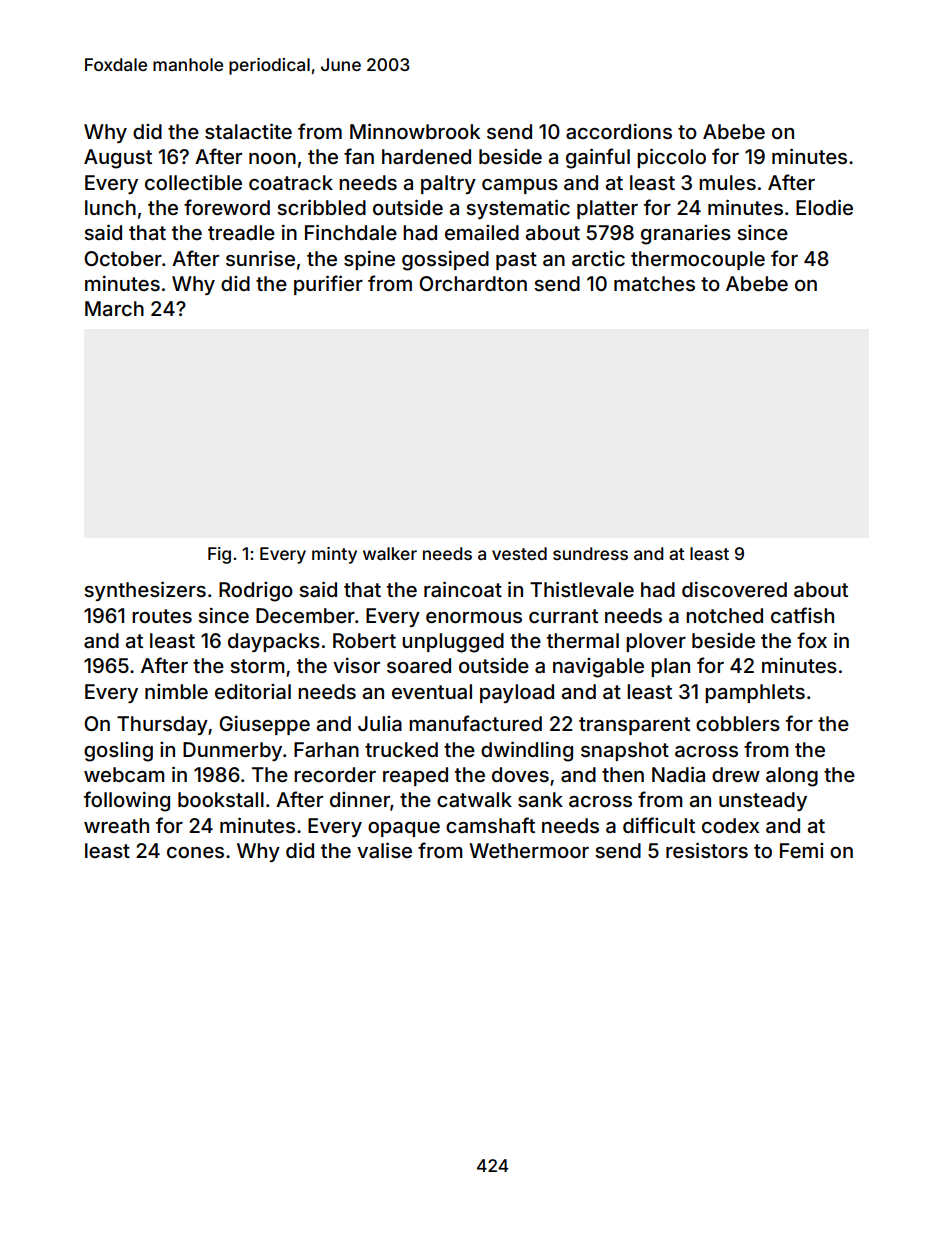 The height and width of the screenshot is (1233, 952). Describe the element at coordinates (686, 235) in the screenshot. I see `granaries` at that location.
